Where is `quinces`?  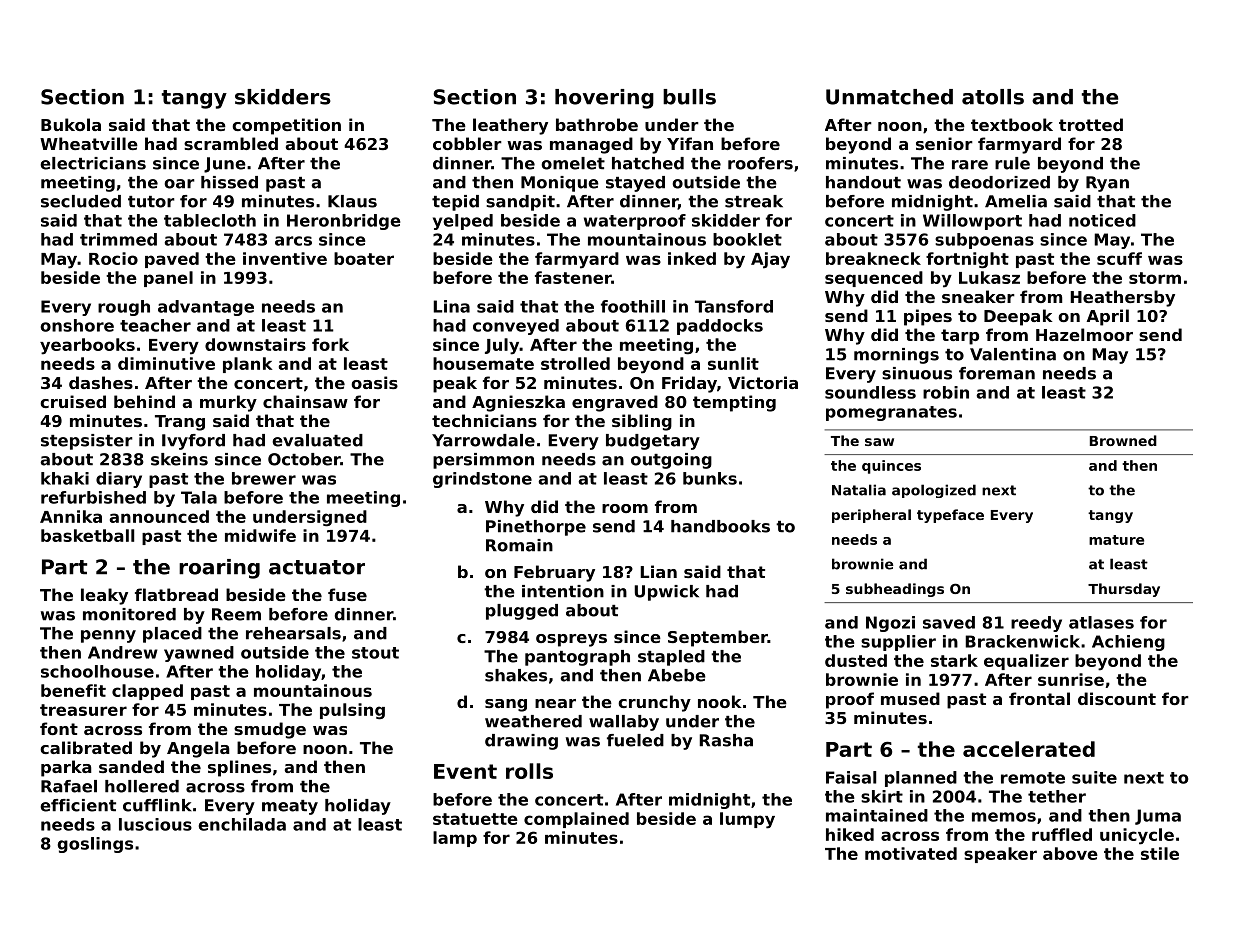
quinces is located at coordinates (891, 467).
